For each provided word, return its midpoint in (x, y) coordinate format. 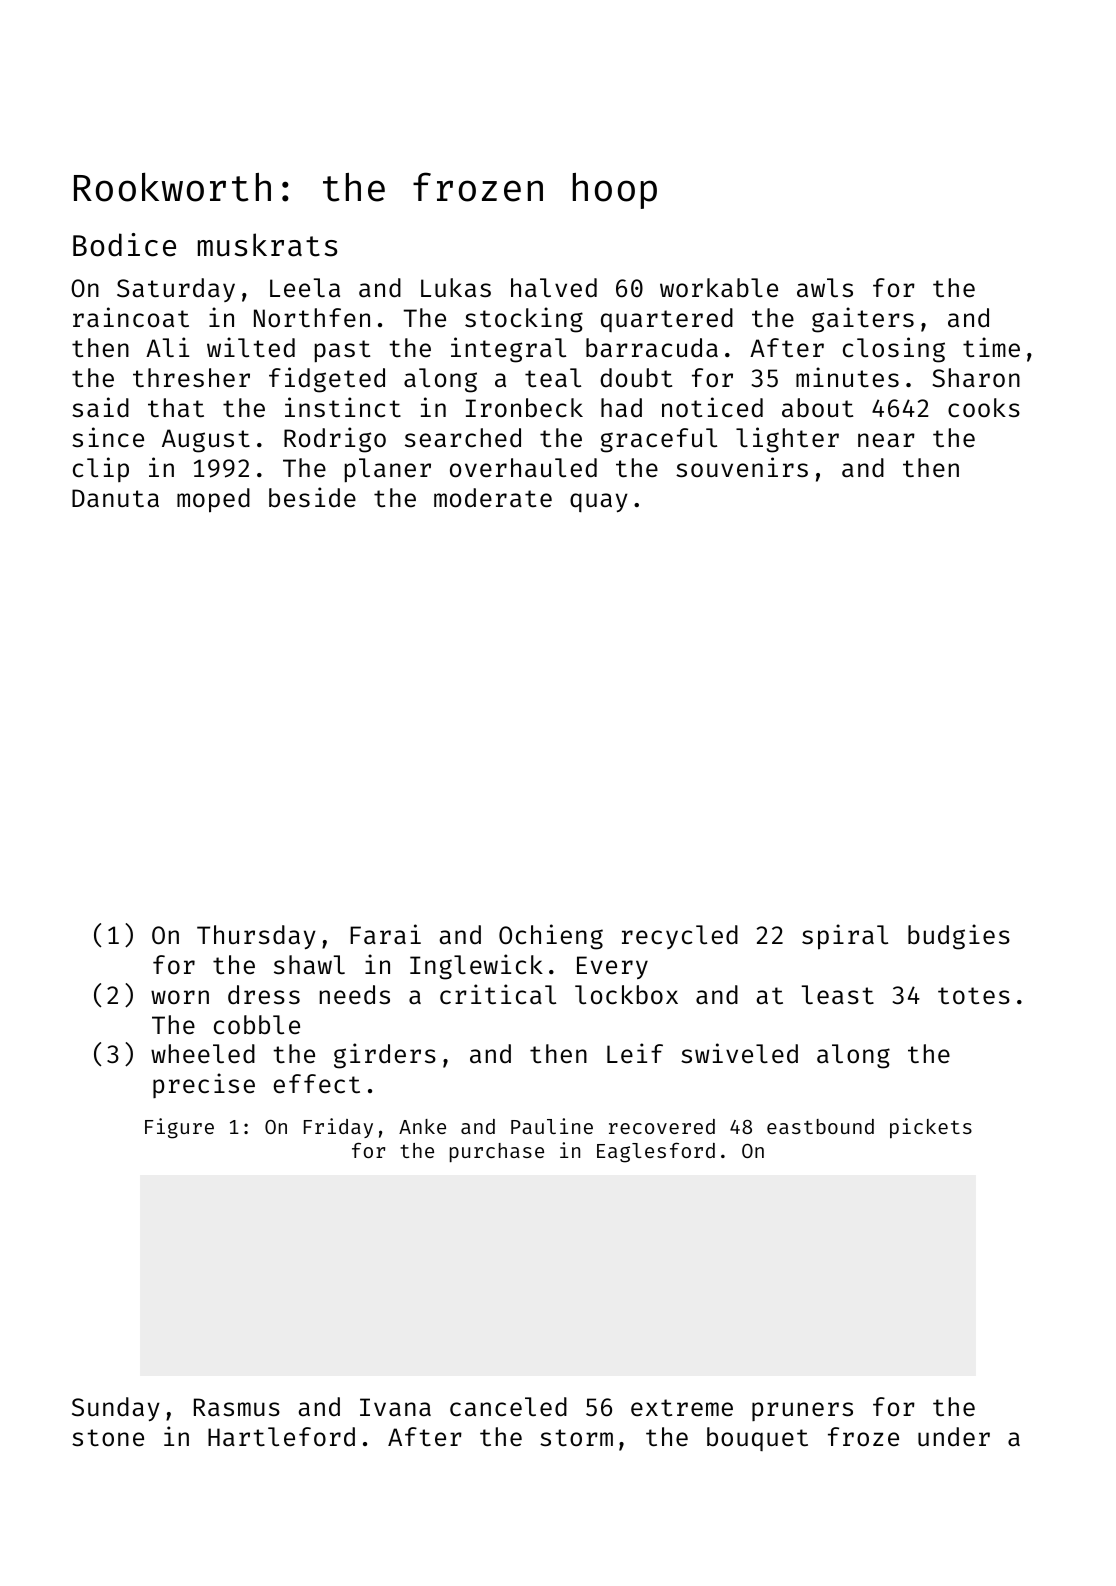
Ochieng (551, 937)
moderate (493, 498)
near (886, 440)
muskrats (267, 245)
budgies (959, 937)
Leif (635, 1053)
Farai (385, 934)
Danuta (115, 498)
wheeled (203, 1054)
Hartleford (281, 1437)
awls (825, 288)
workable (719, 288)
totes (974, 996)
